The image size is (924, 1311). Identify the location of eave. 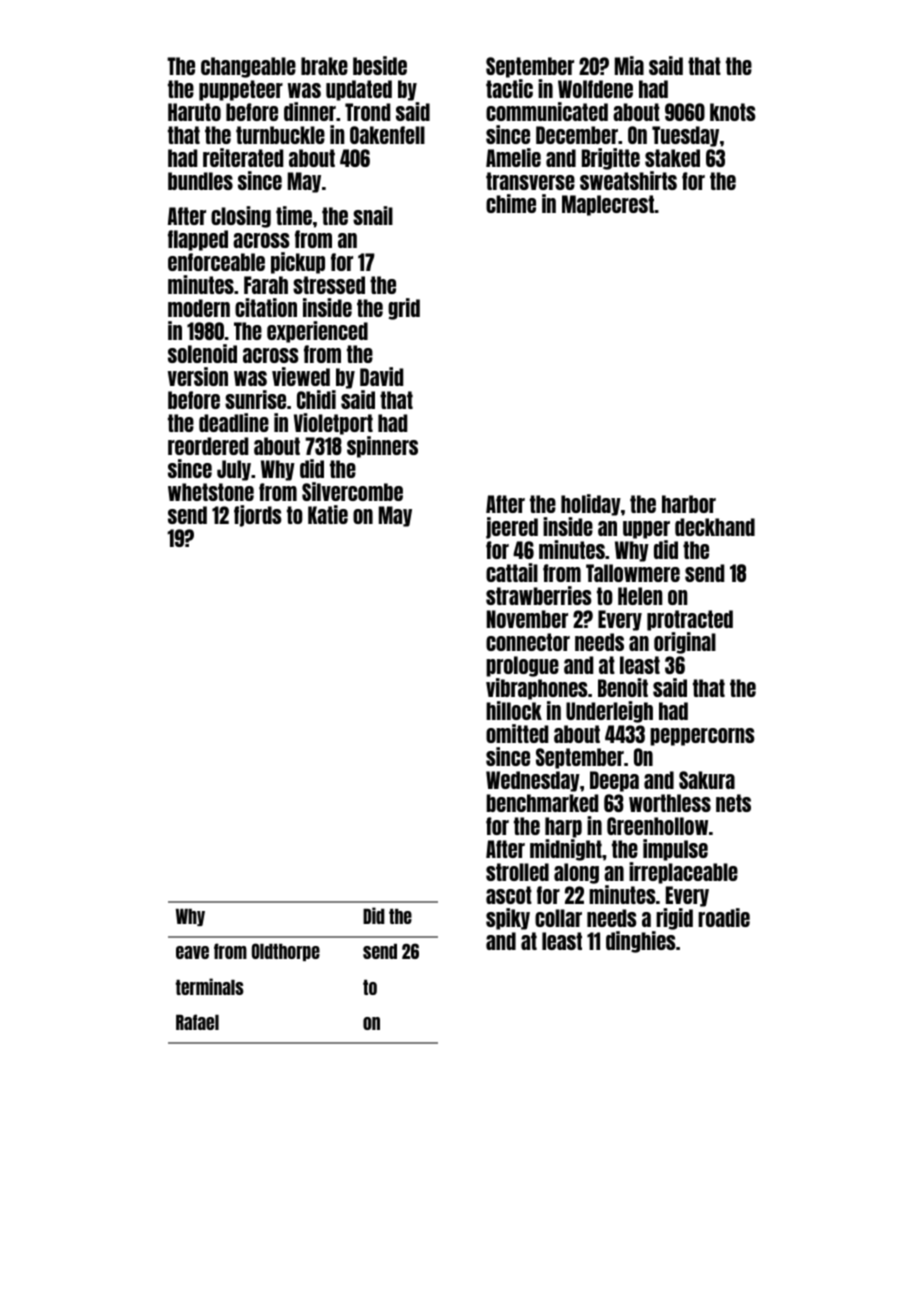
(192, 952).
